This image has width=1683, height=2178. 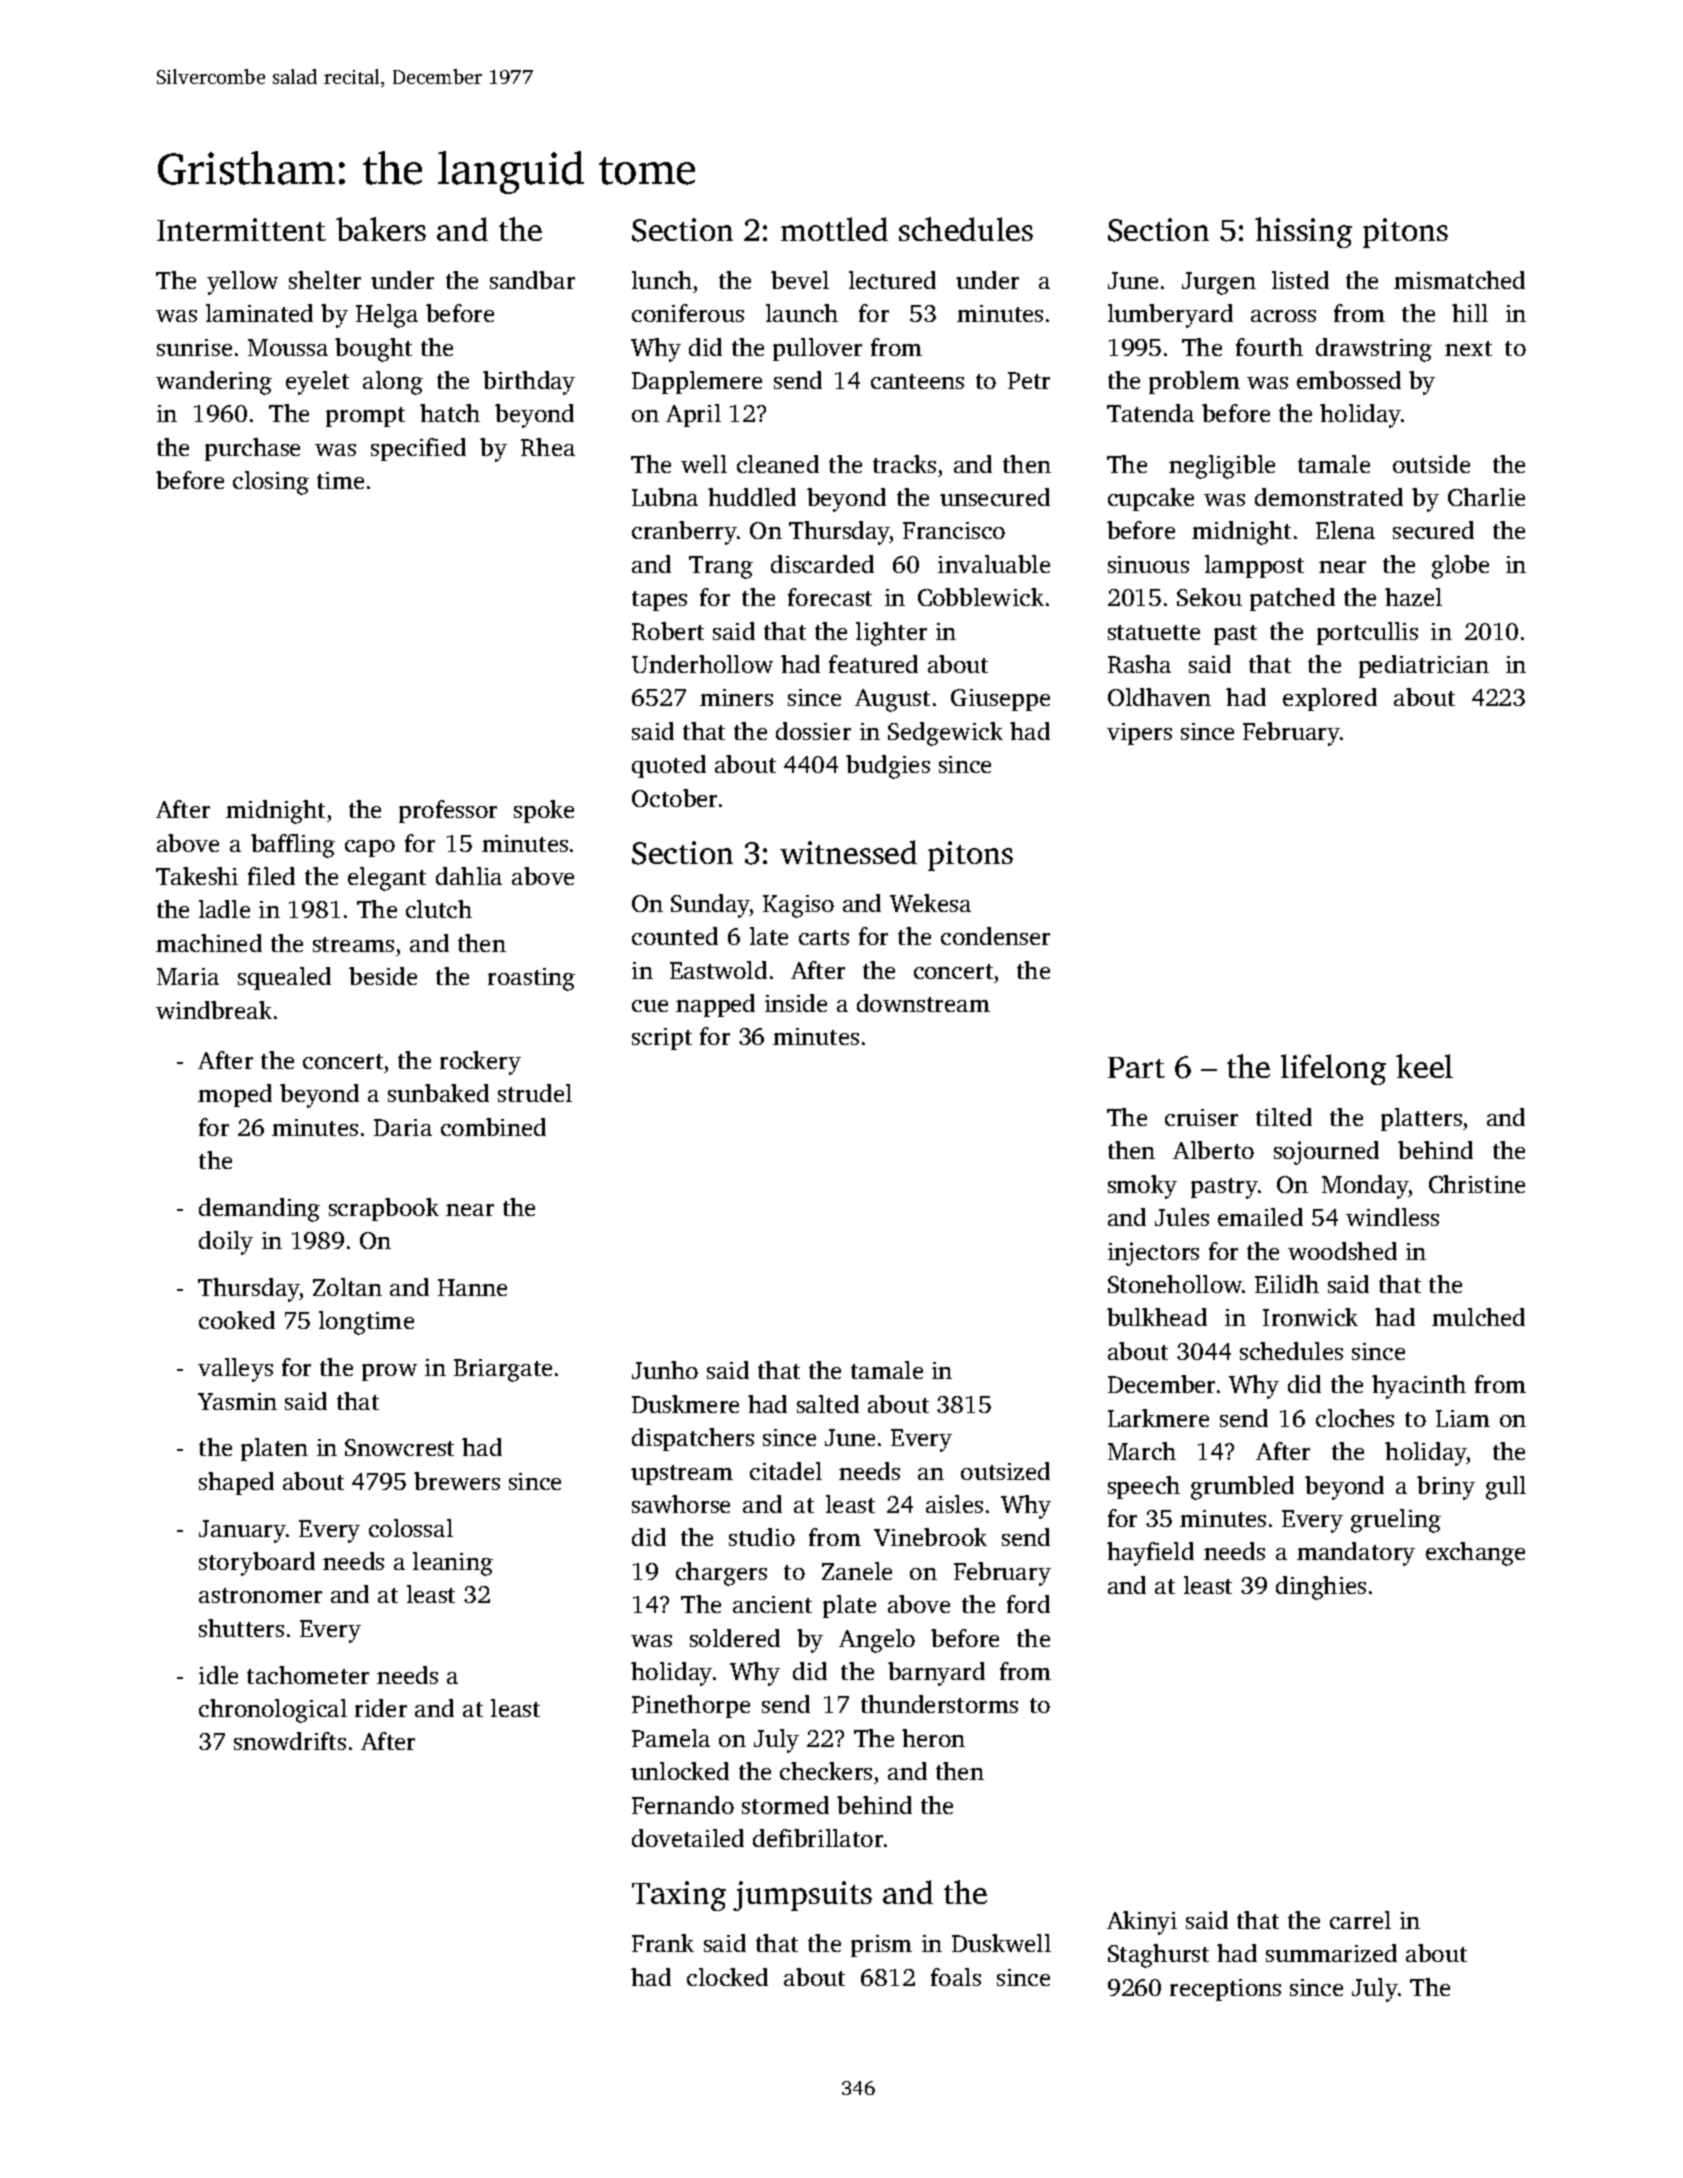 I want to click on cooked, so click(x=237, y=1320).
